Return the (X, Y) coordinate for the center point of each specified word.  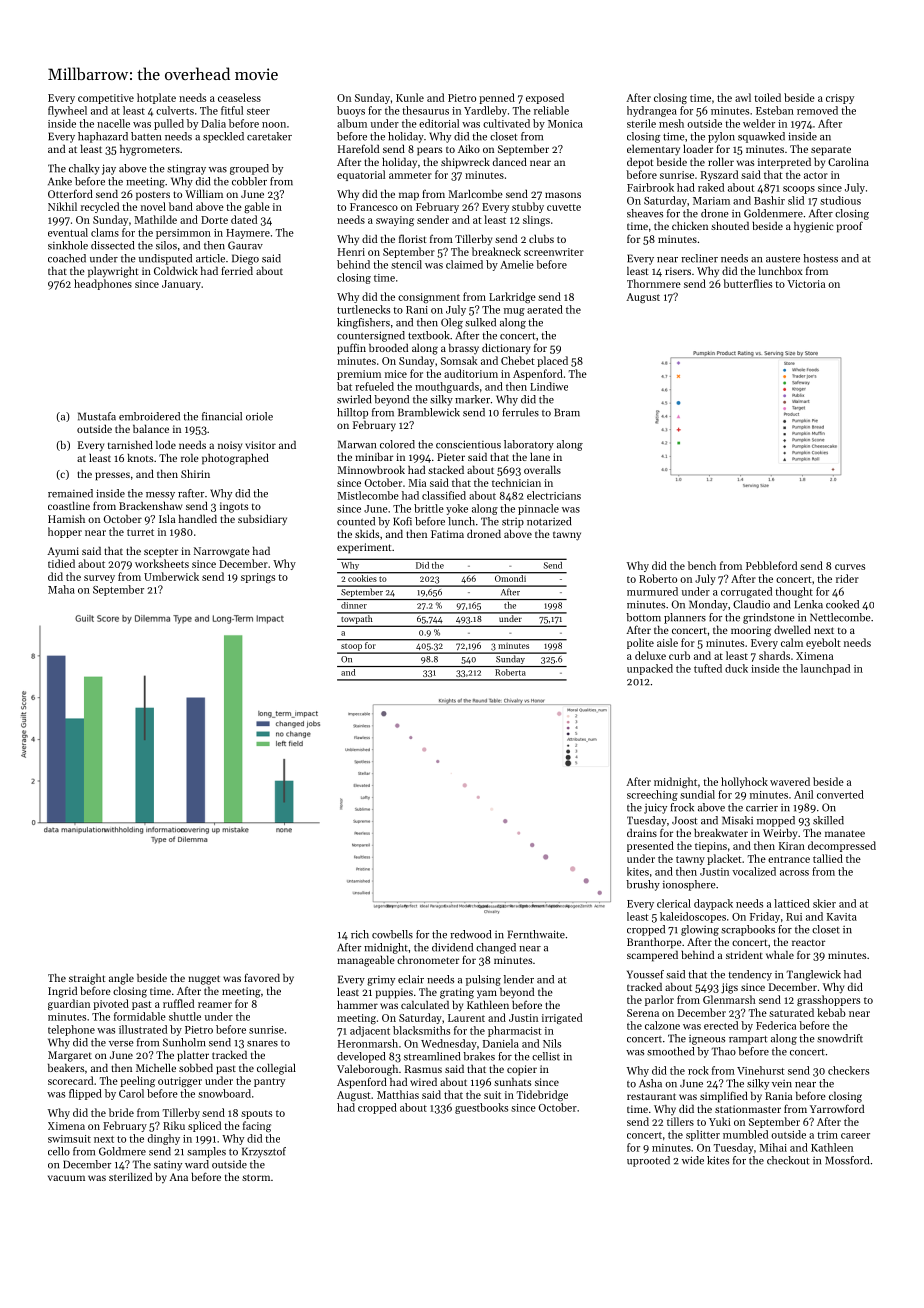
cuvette (564, 207)
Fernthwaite (536, 934)
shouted (730, 226)
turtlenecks (363, 309)
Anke (60, 181)
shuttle (185, 1016)
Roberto (658, 578)
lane (540, 457)
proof (850, 227)
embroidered (149, 416)
